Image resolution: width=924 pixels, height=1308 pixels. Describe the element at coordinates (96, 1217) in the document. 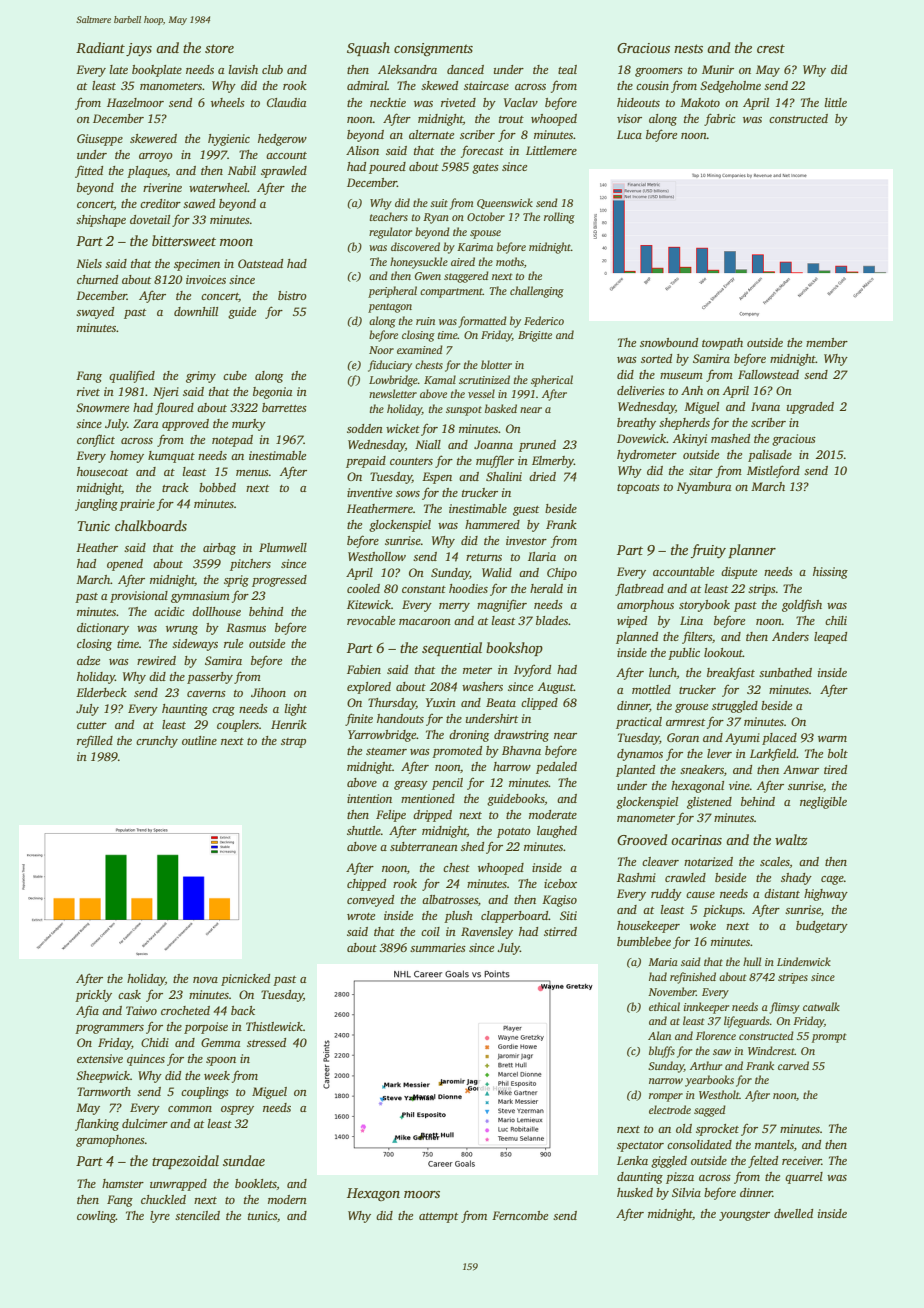

I see `cowling` at that location.
